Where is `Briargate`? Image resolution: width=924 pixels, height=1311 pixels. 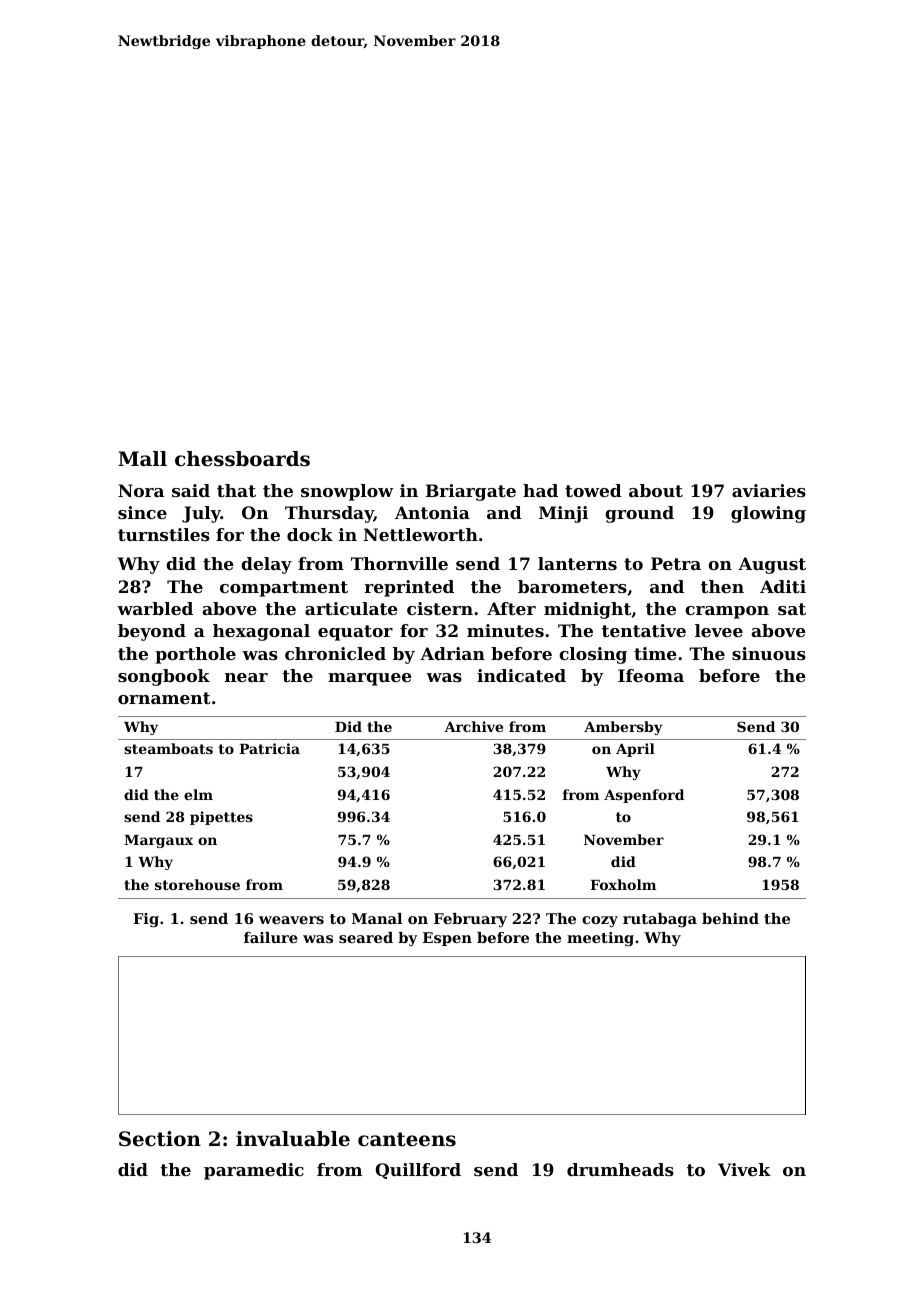
Briargate is located at coordinates (471, 492).
